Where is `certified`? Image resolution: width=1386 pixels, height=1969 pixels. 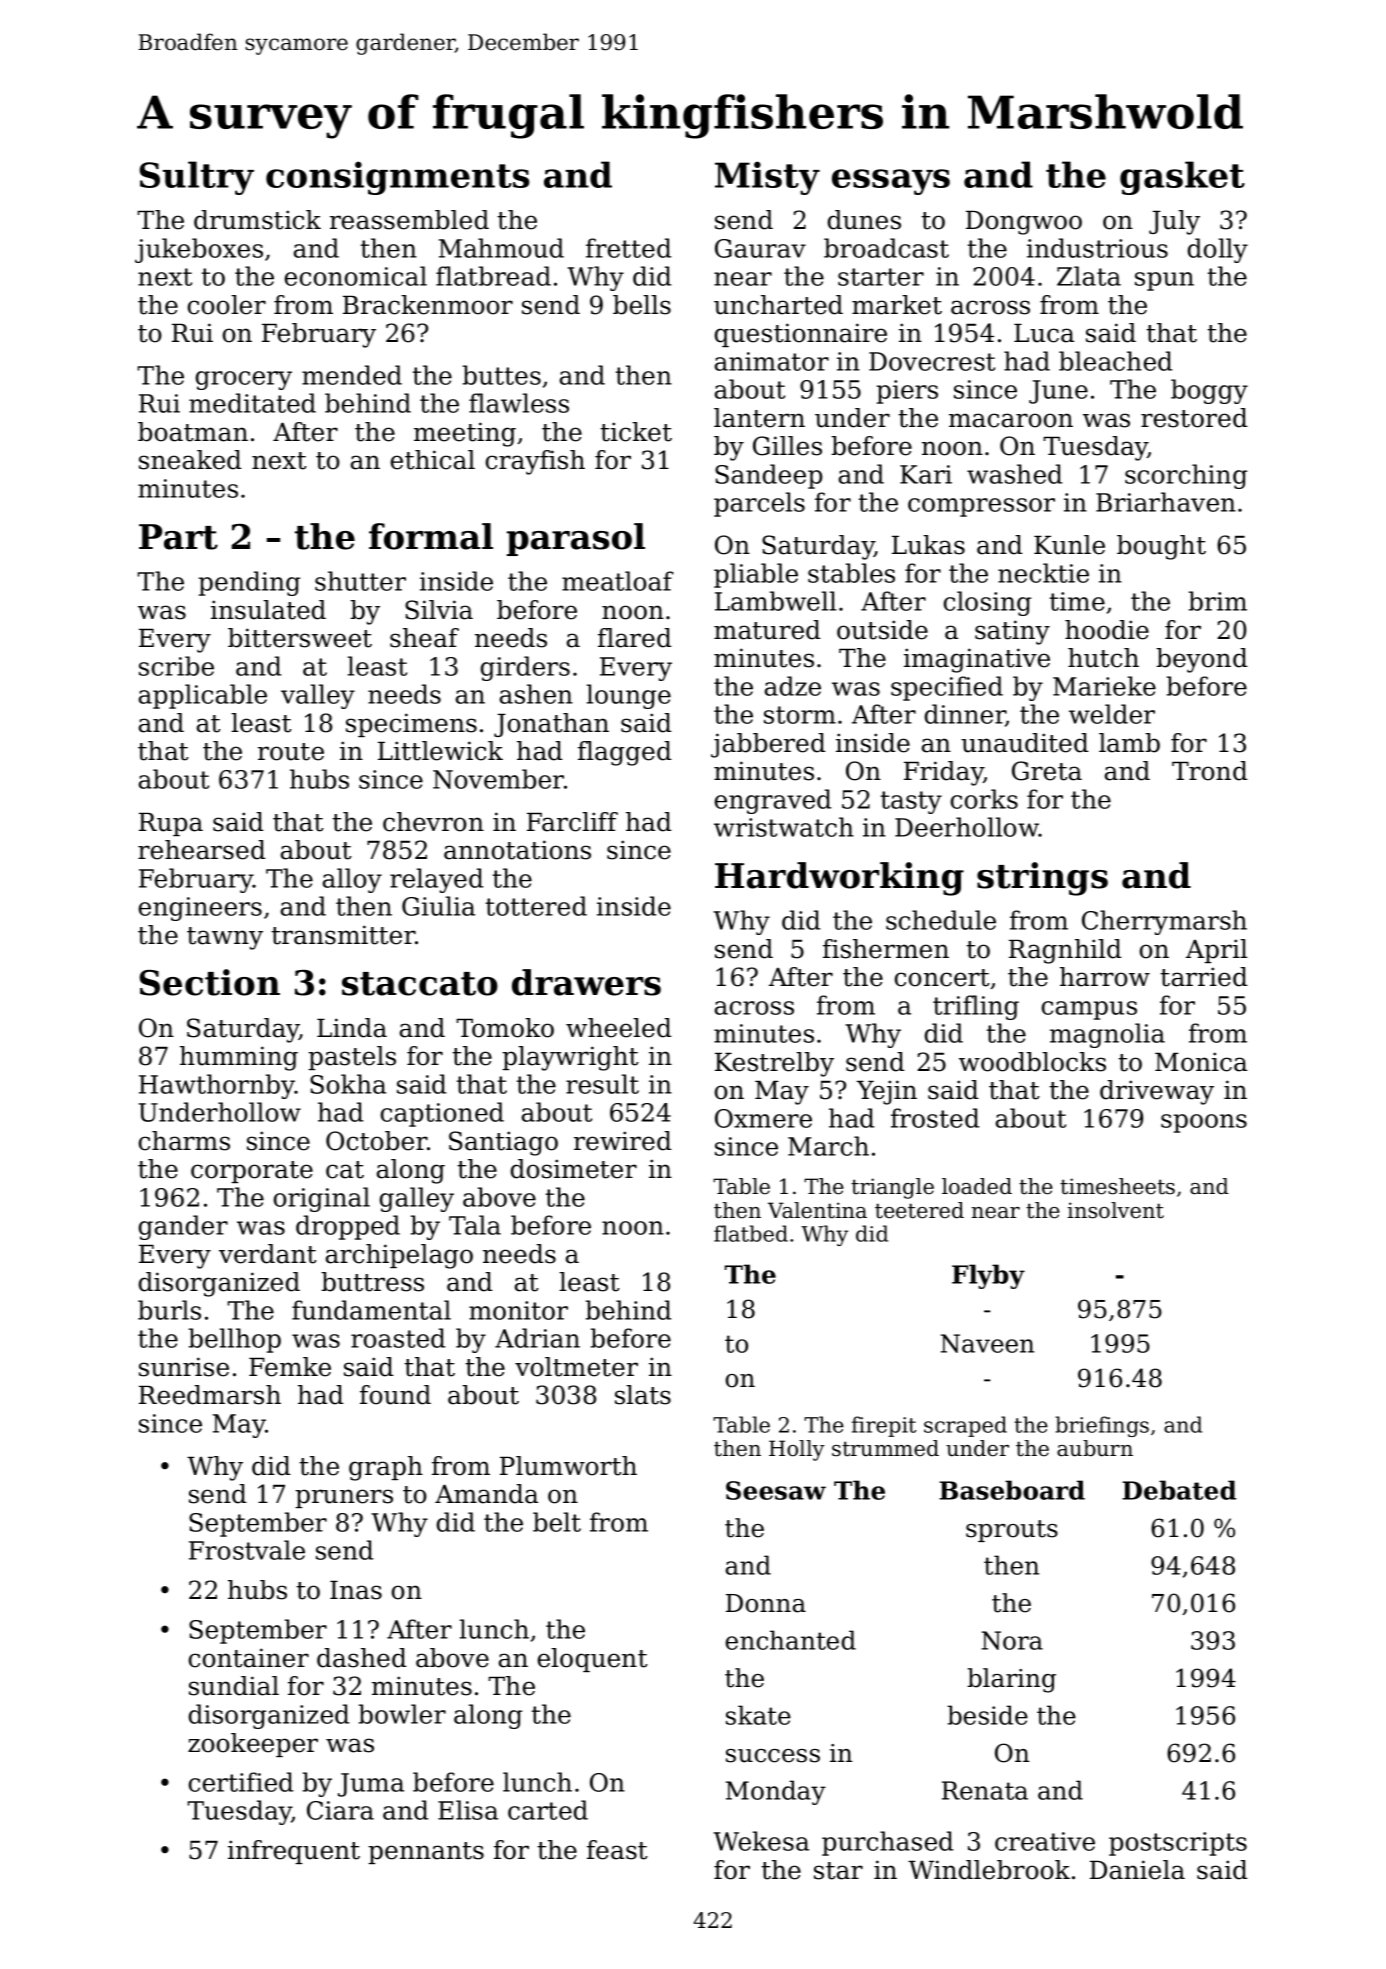
certified is located at coordinates (241, 1782).
